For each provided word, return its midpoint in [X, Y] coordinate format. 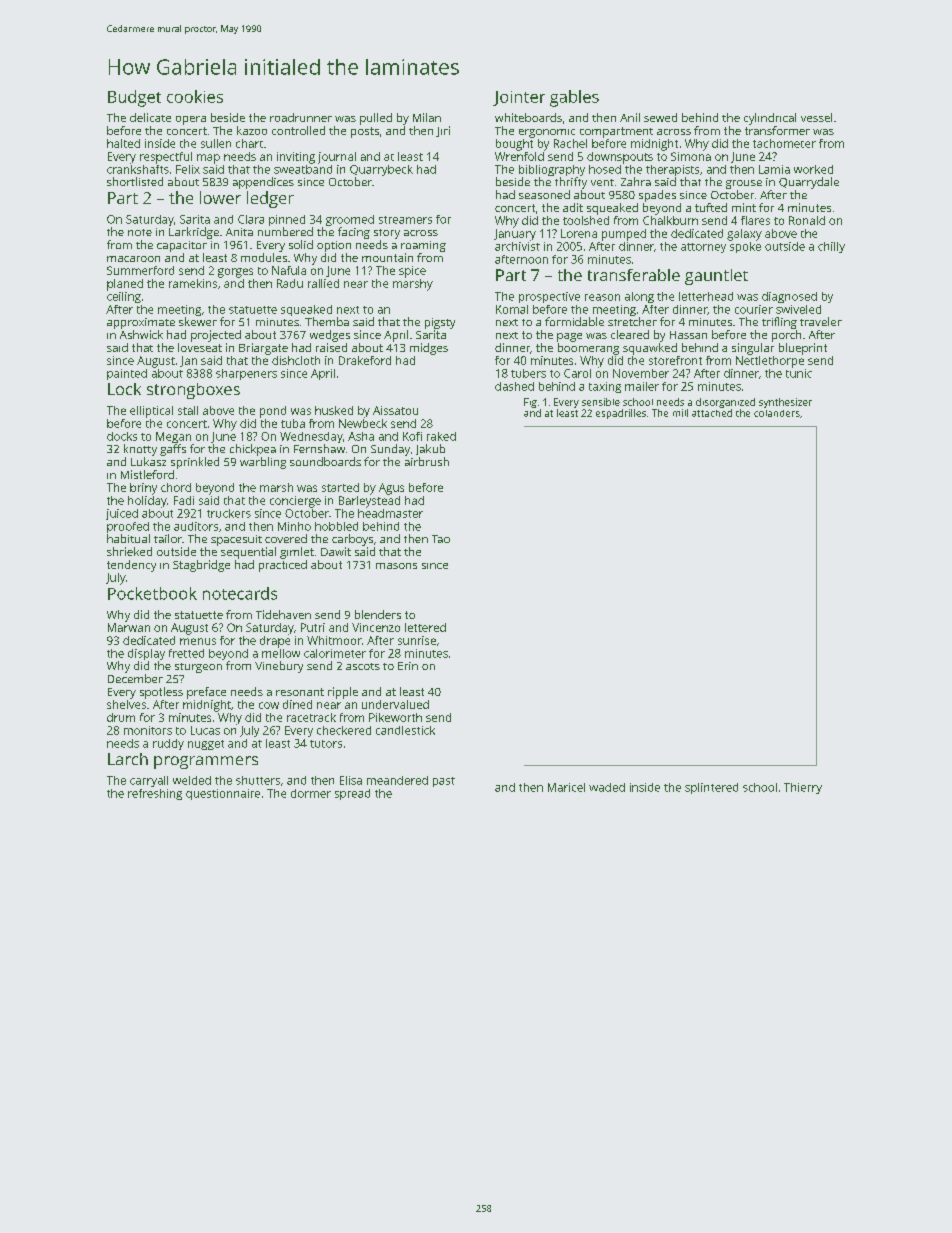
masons [396, 566]
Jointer [519, 98]
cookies [195, 96]
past [444, 782]
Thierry [803, 788]
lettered [425, 627]
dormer [311, 793]
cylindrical [770, 119]
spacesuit [236, 540]
